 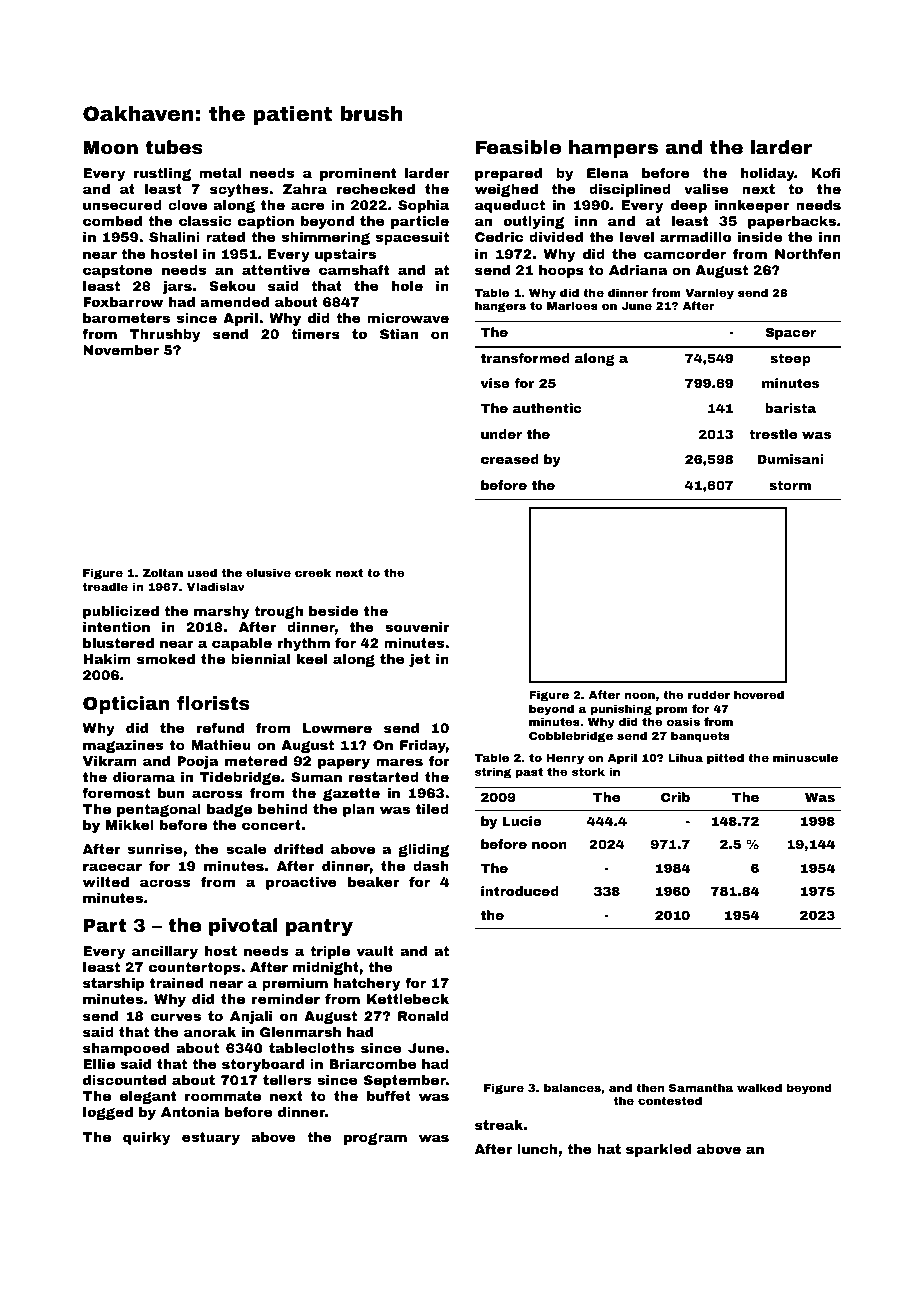 What do you see at coordinates (412, 238) in the page?
I see `spacesuit` at bounding box center [412, 238].
